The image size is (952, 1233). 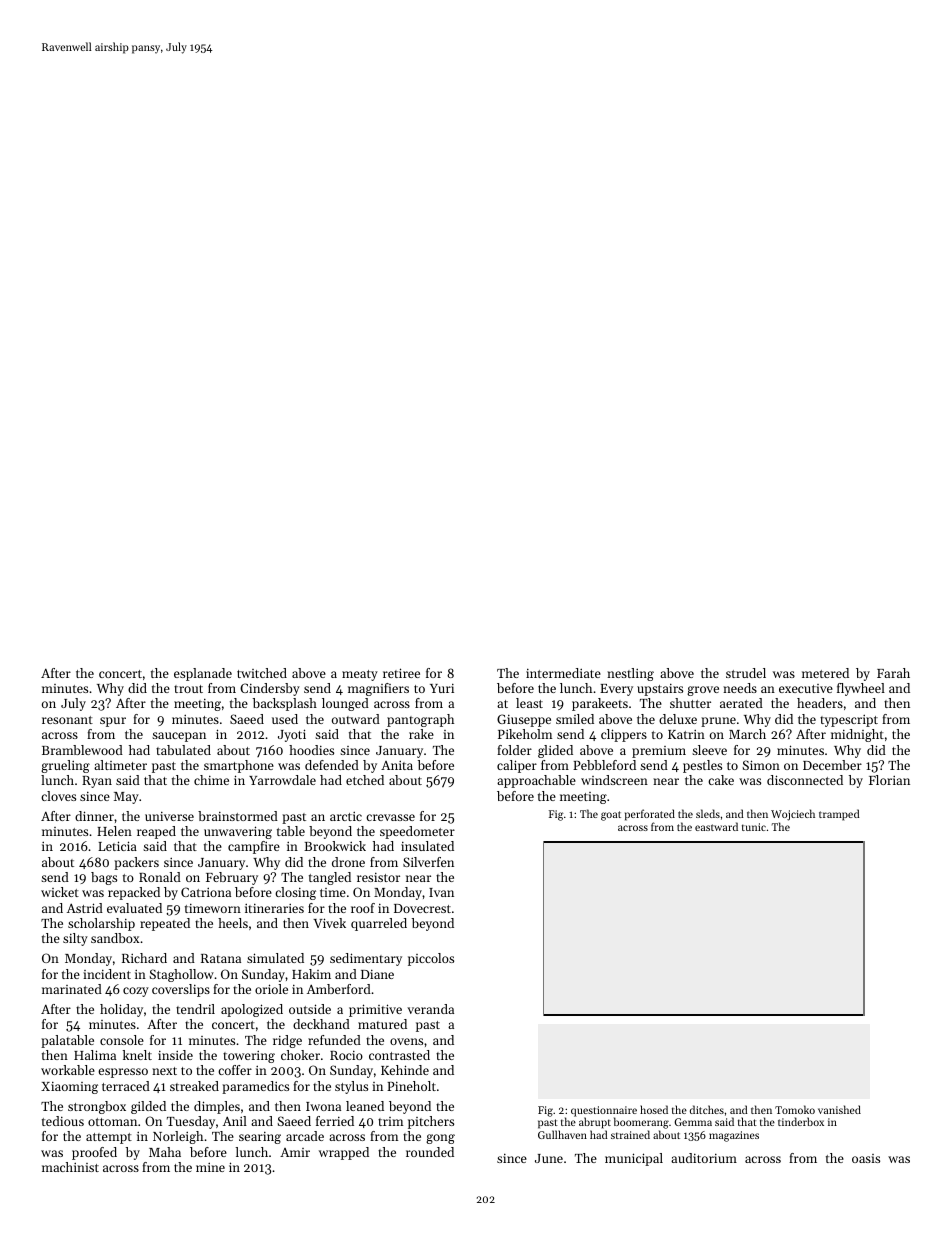 What do you see at coordinates (210, 1167) in the page?
I see `mine` at bounding box center [210, 1167].
